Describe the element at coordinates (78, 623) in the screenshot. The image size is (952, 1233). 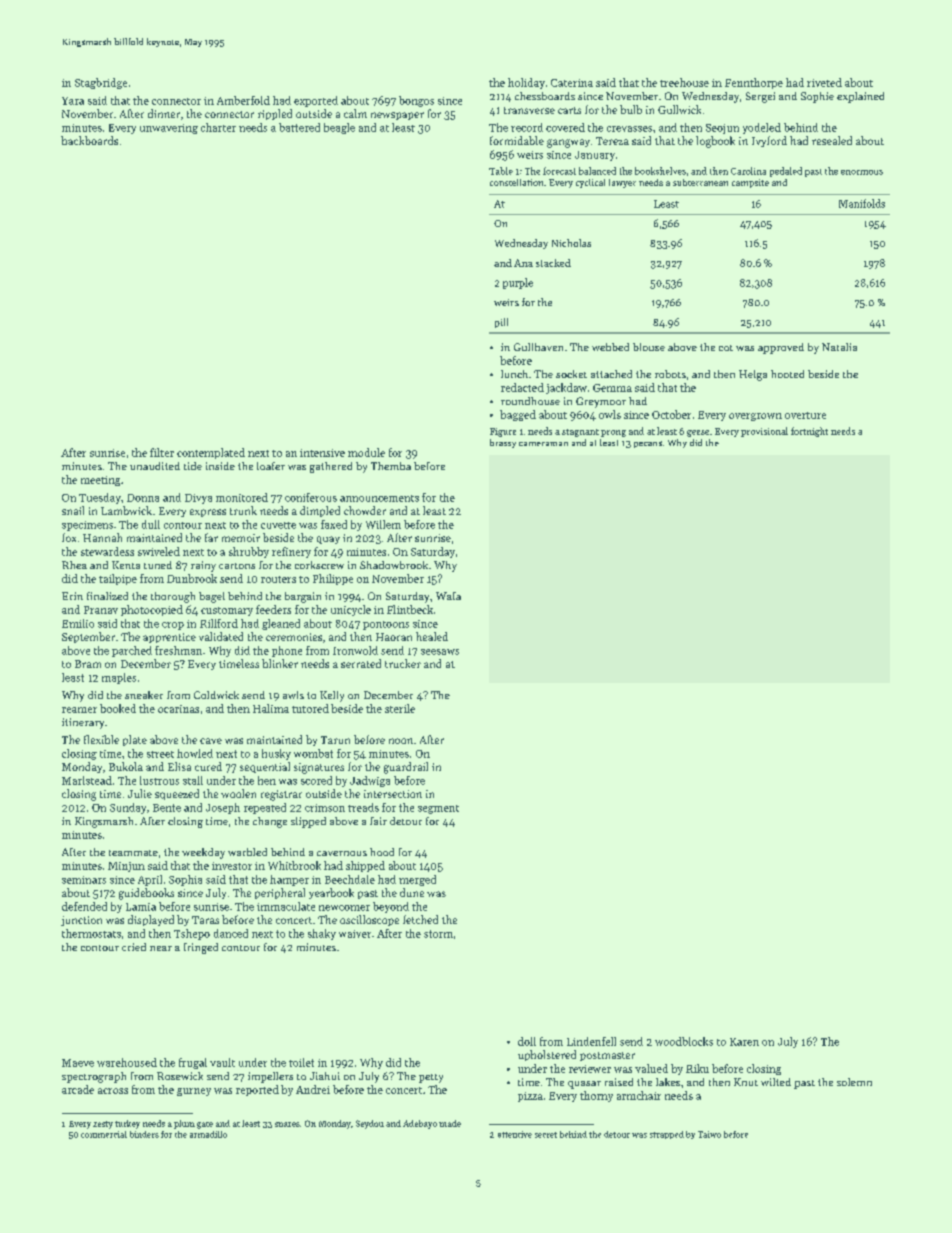
I see `Emilio` at that location.
